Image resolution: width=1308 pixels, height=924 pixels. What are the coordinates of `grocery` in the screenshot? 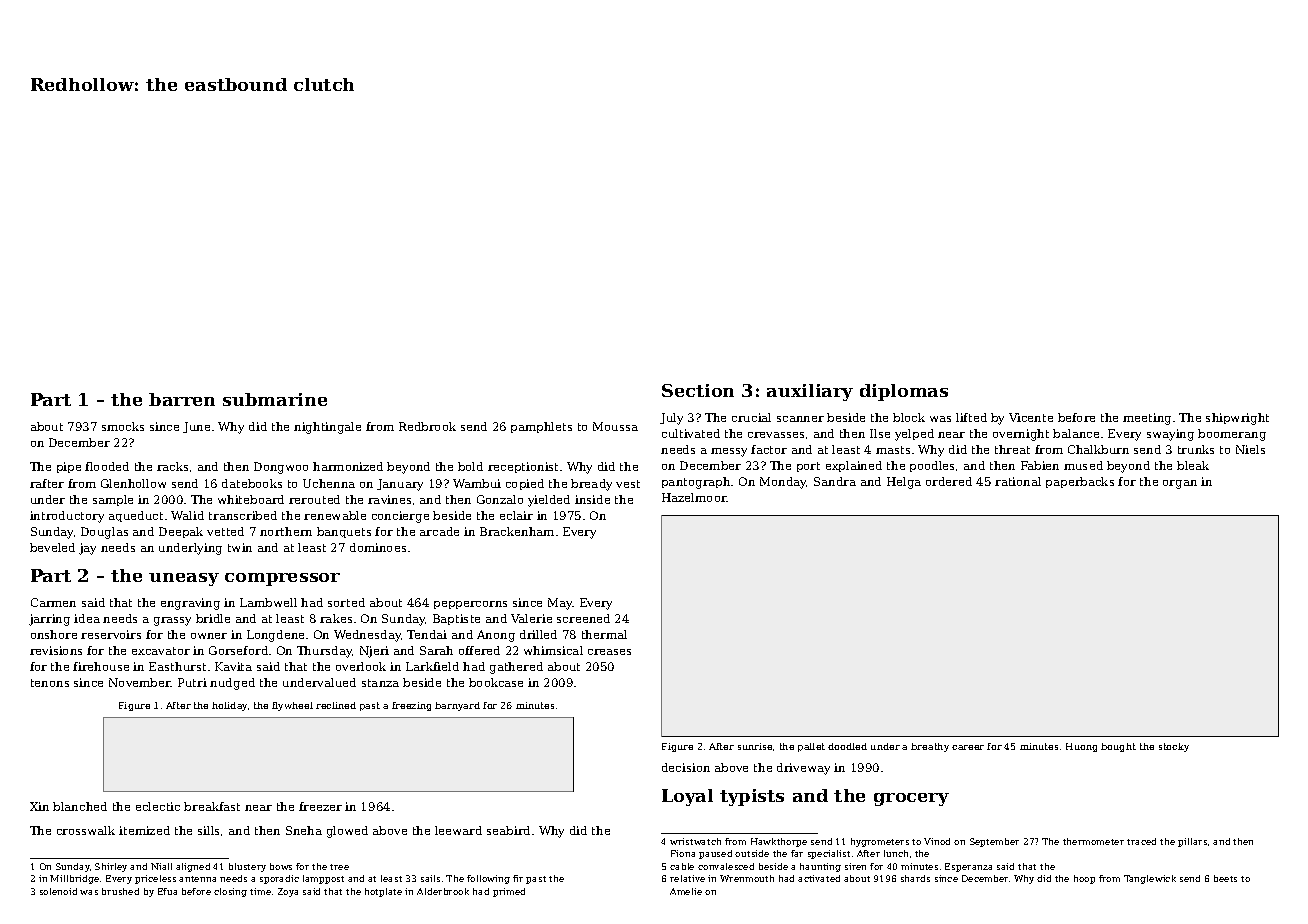 It's located at (911, 799).
